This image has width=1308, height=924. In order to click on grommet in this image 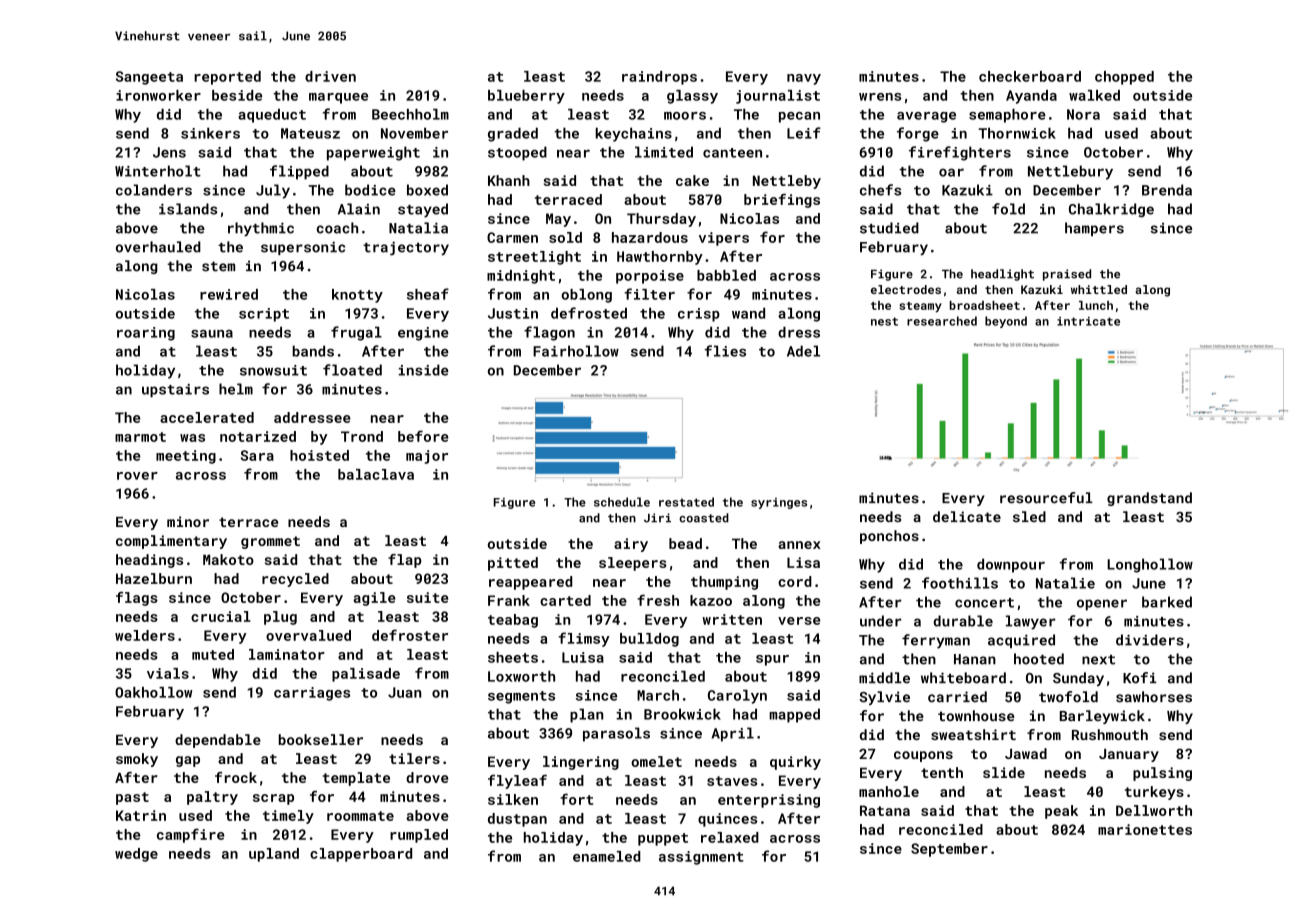, I will do `click(270, 542)`.
